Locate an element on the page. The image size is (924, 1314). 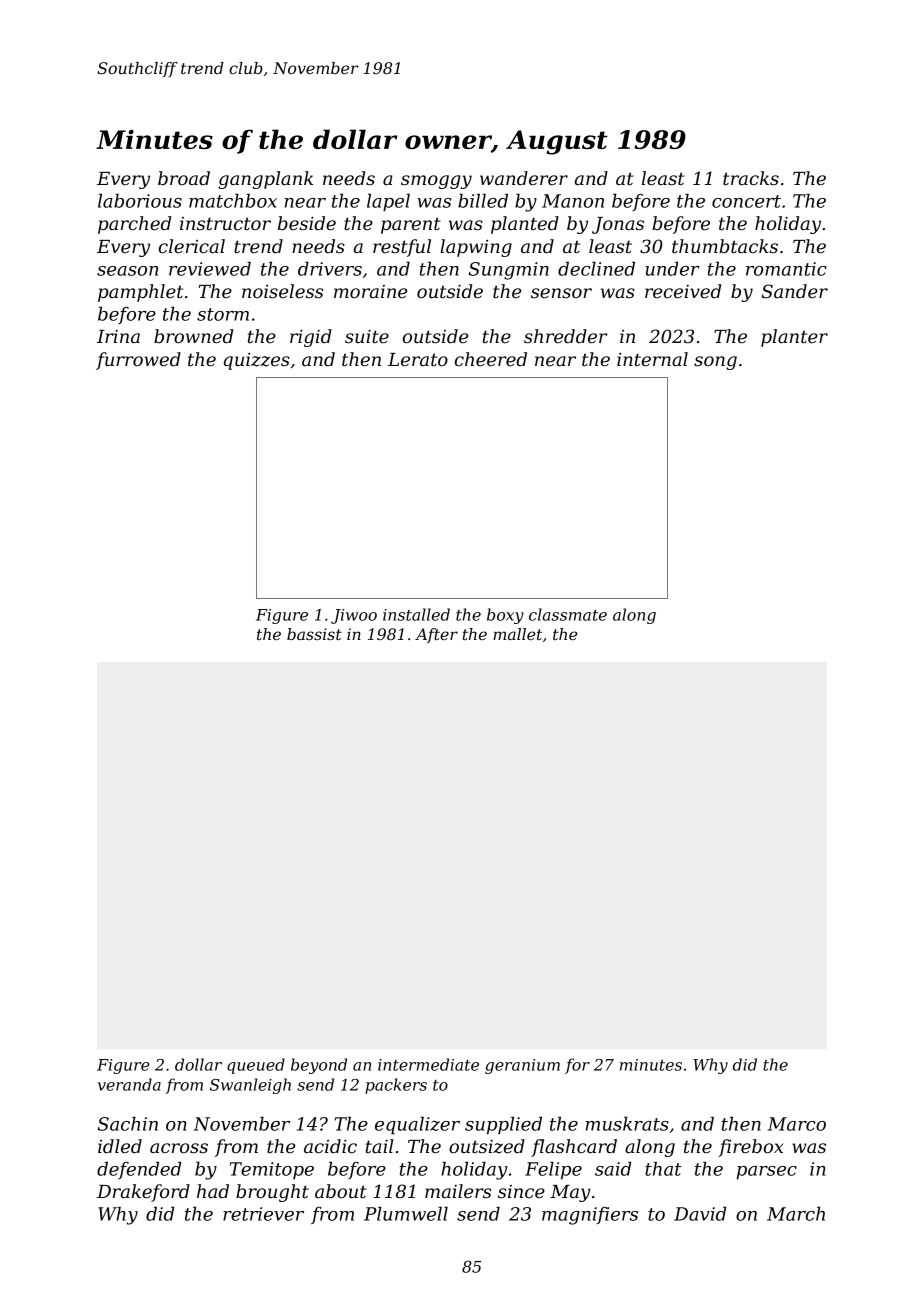
classmate is located at coordinates (568, 614).
